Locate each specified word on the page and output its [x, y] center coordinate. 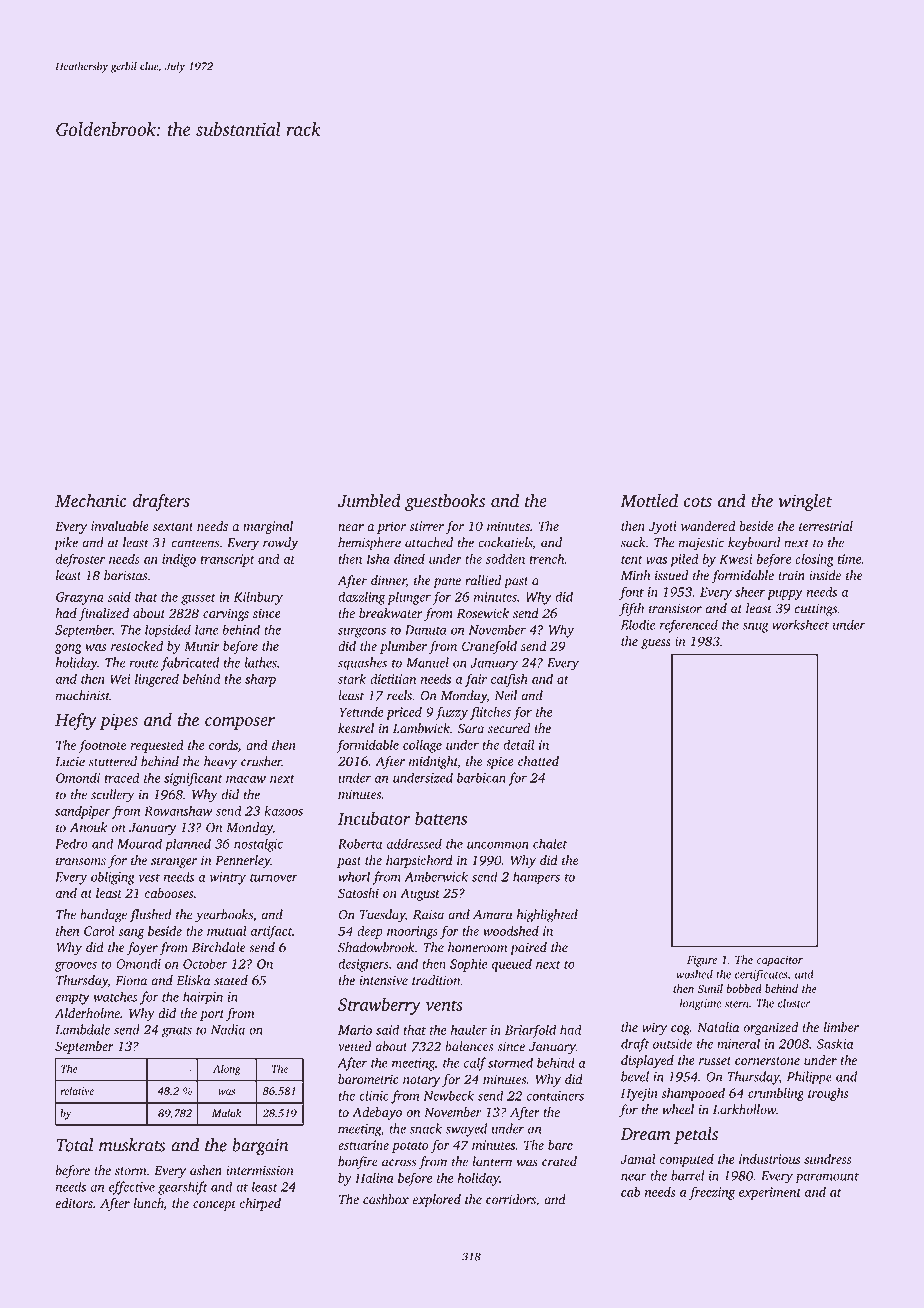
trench [547, 559]
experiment [770, 1193]
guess [656, 644]
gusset [198, 599]
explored [437, 1200]
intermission [259, 1170]
